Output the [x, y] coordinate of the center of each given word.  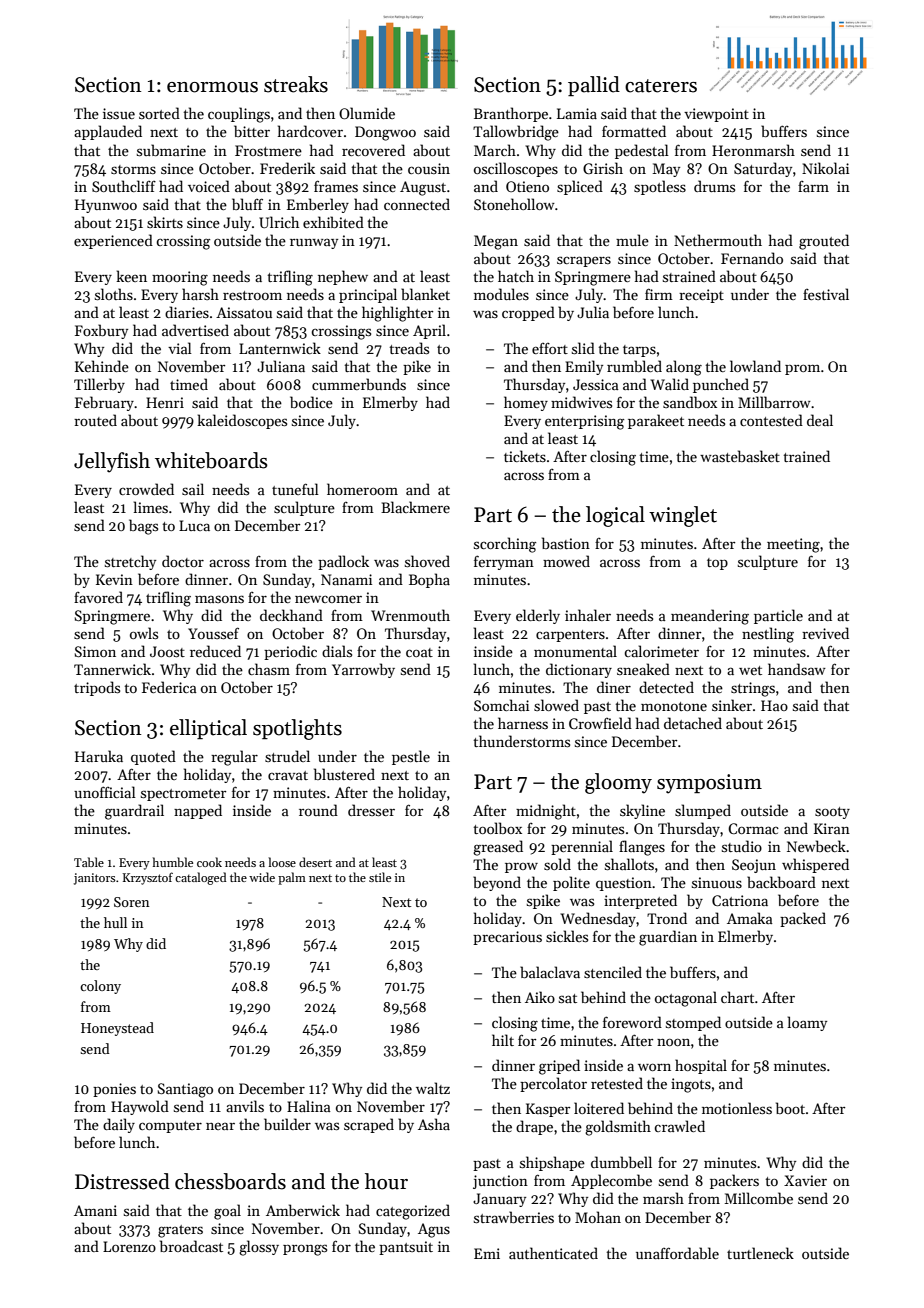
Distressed [122, 1181]
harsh [200, 294]
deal [820, 420]
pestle [411, 757]
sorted [159, 113]
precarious [507, 938]
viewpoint [716, 115]
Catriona [740, 900]
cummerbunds [359, 384]
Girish [603, 168]
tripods [97, 688]
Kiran [832, 828]
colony [100, 987]
